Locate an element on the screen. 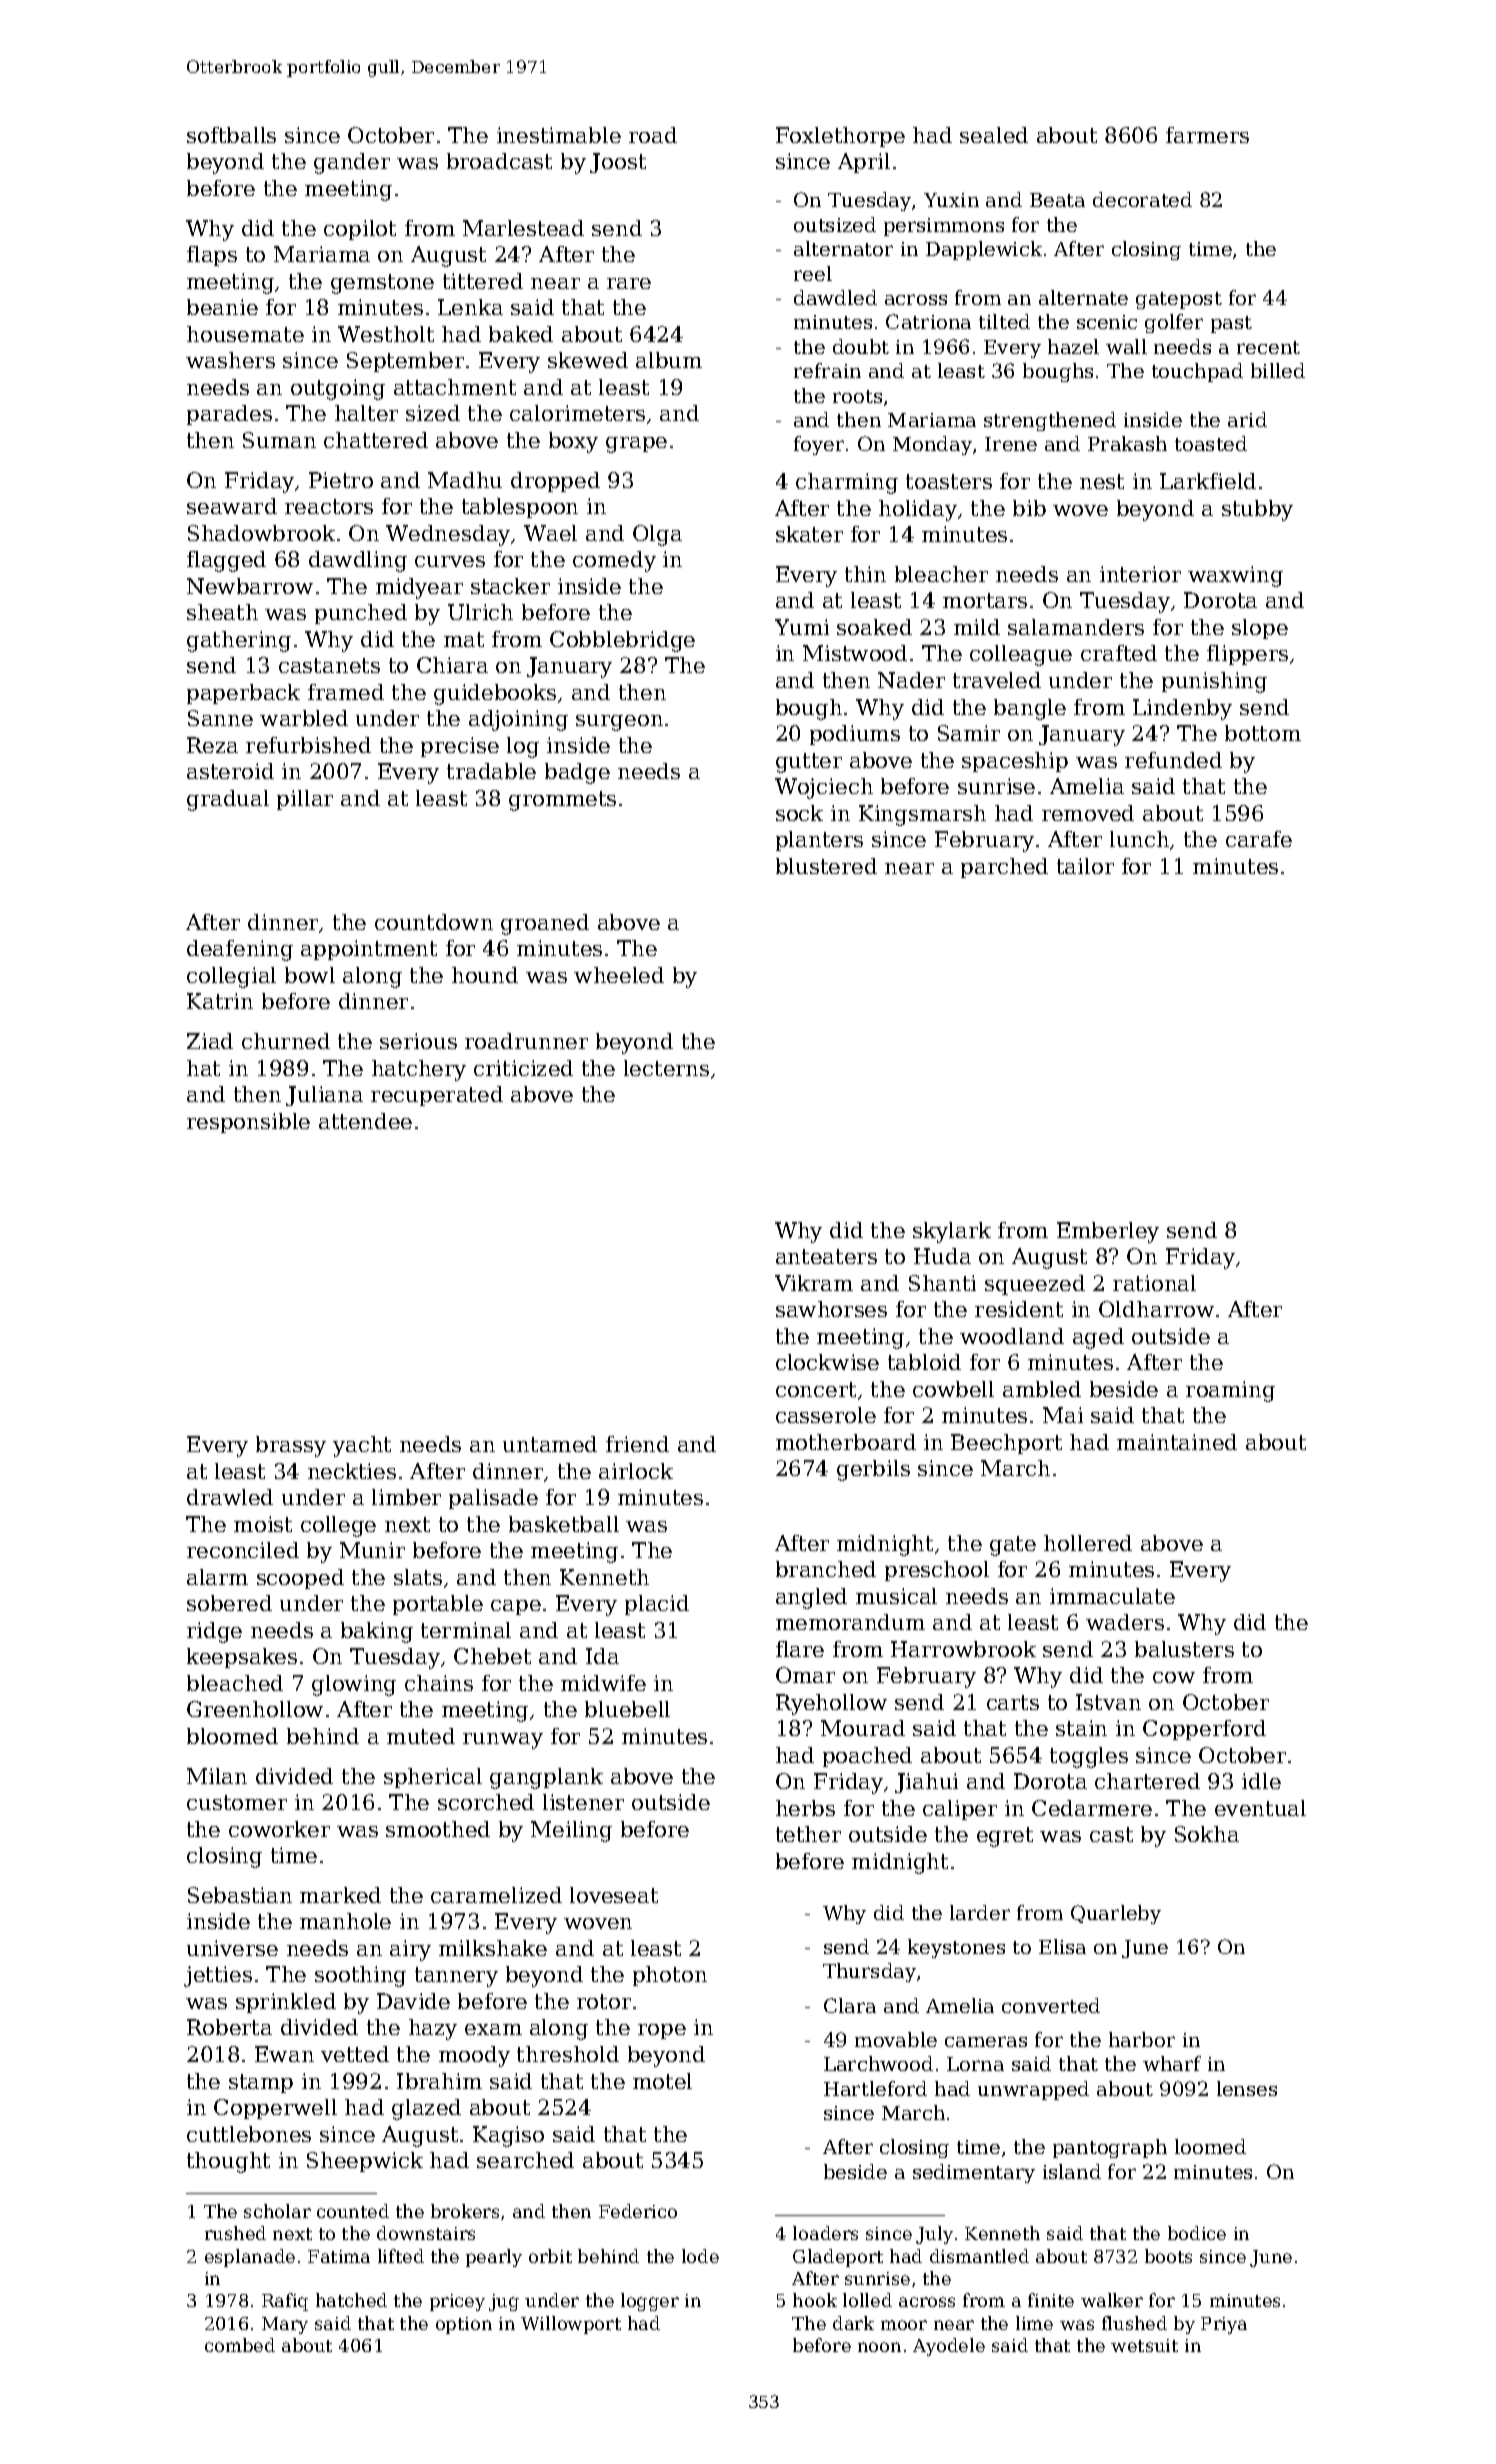 The width and height of the screenshot is (1496, 2464). Ayodele is located at coordinates (949, 2347).
